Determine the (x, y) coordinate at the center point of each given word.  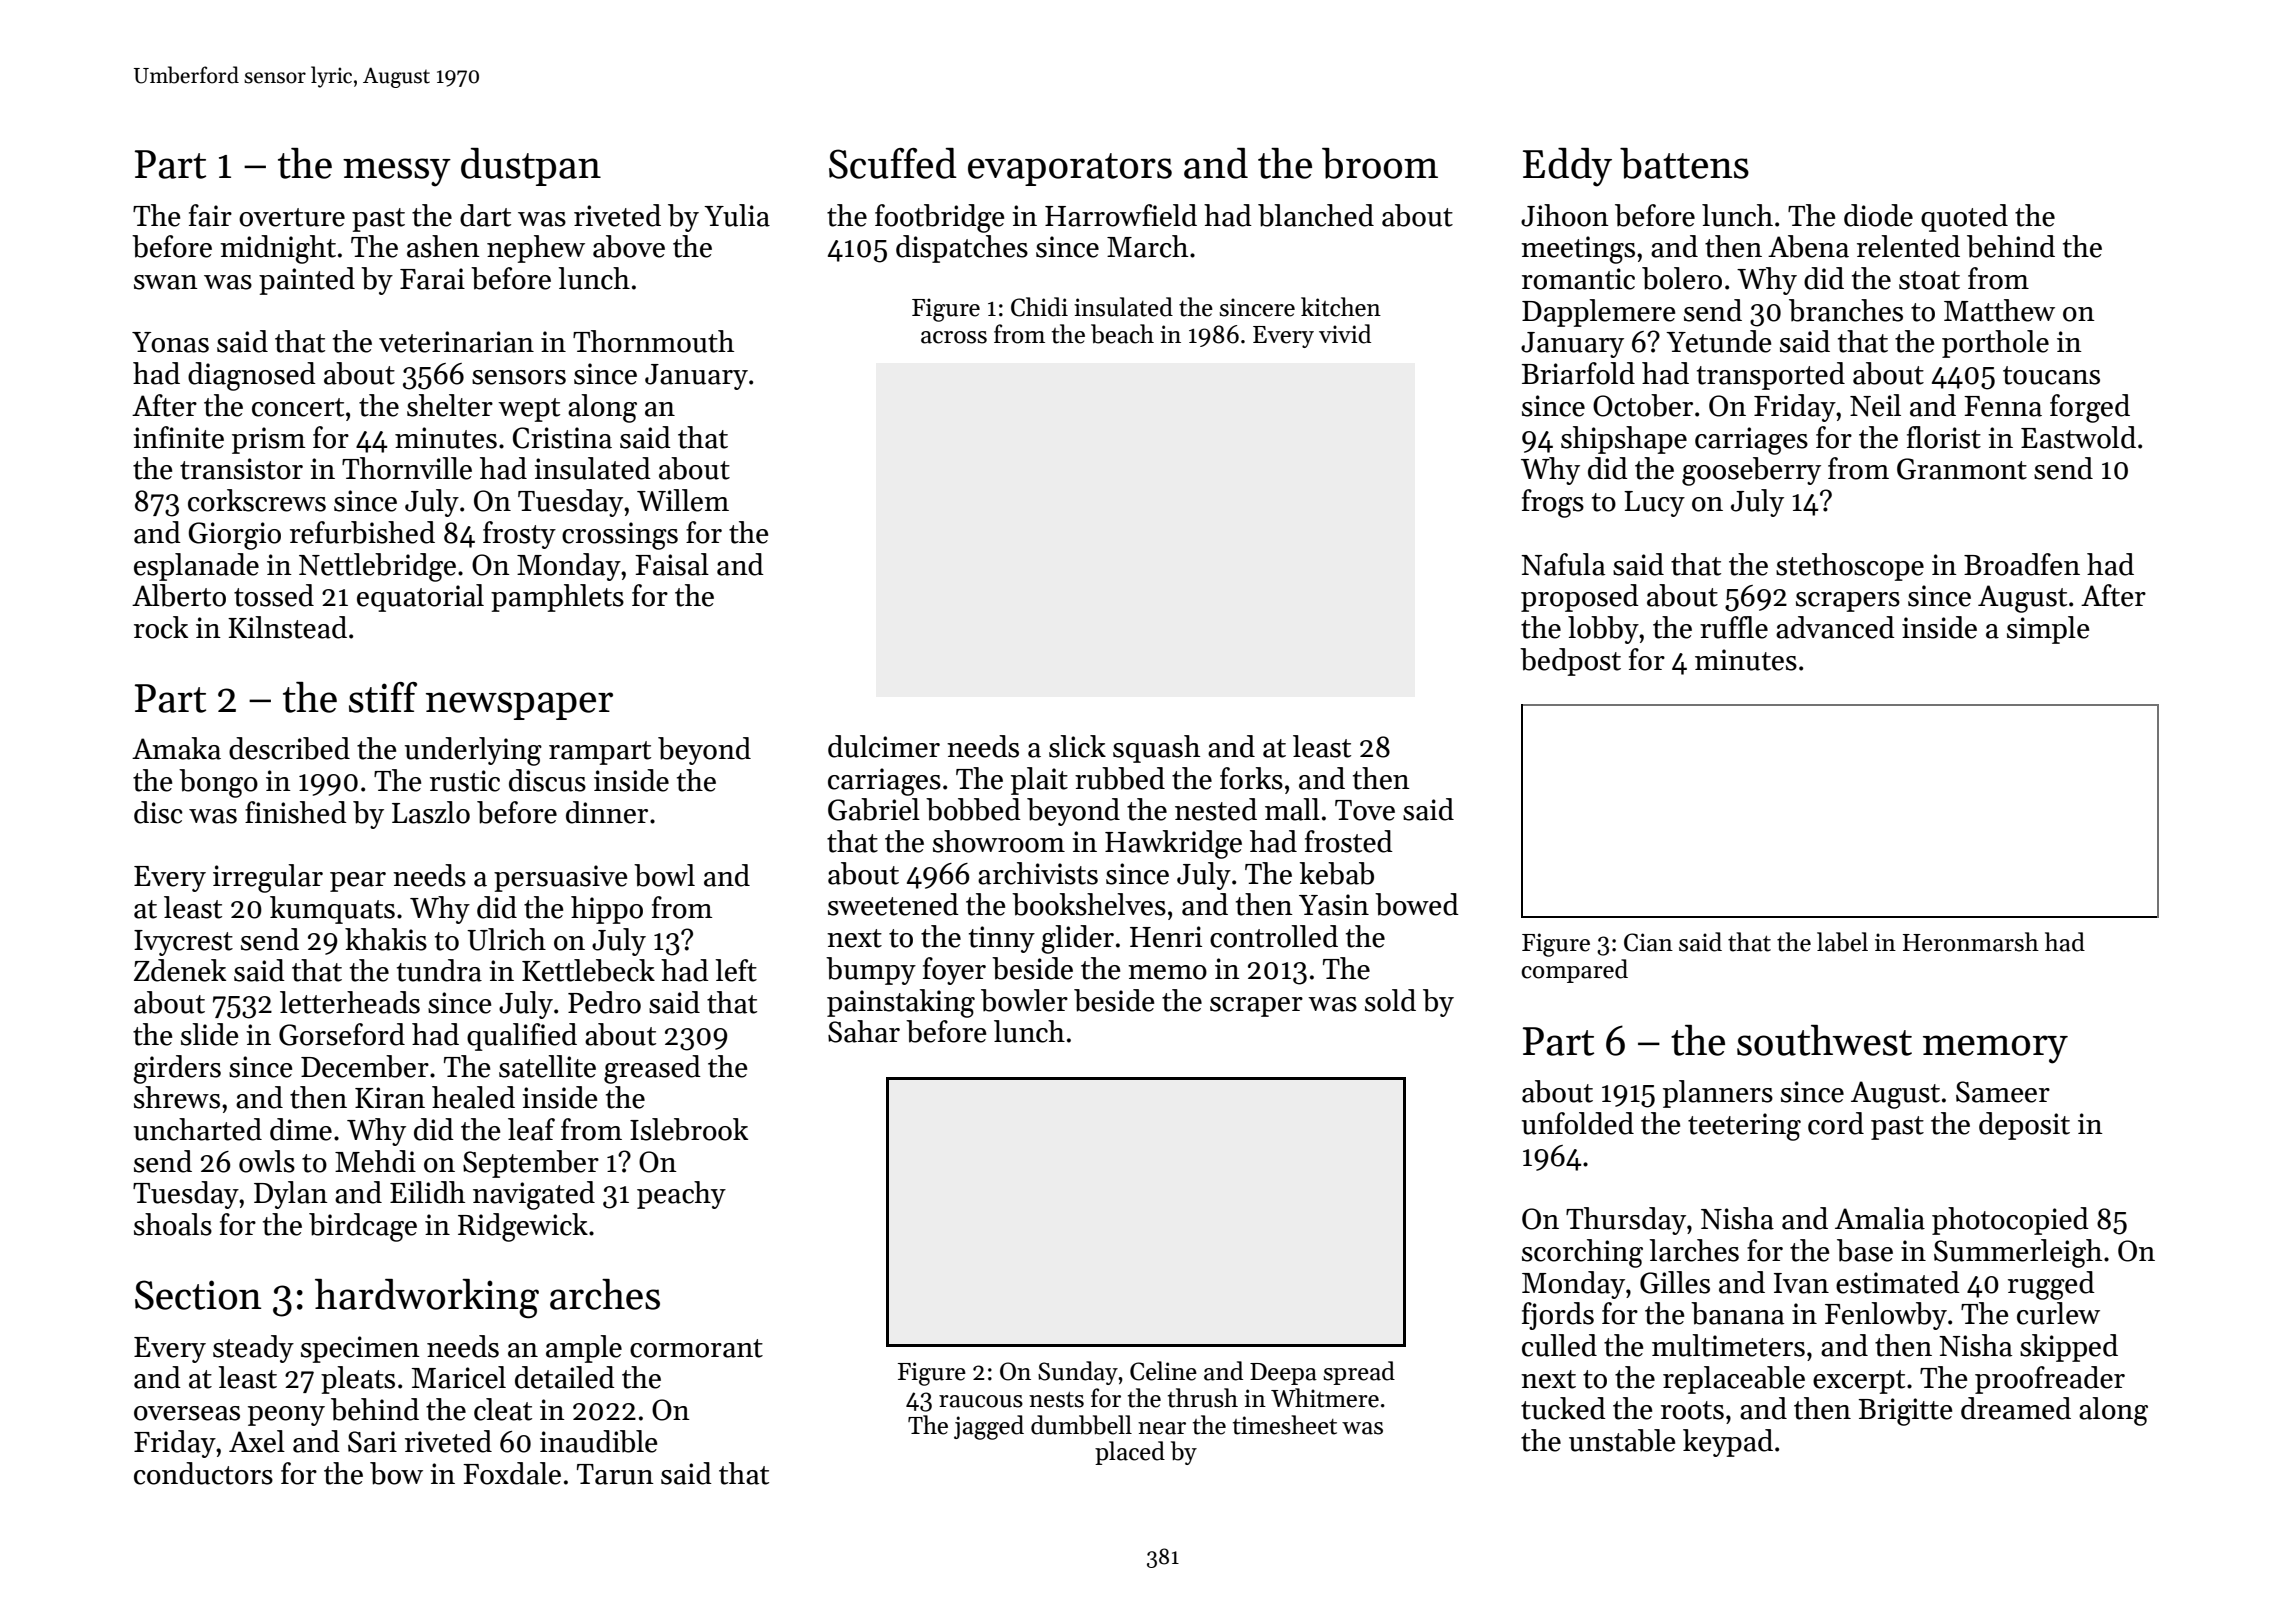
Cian (1648, 942)
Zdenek (180, 970)
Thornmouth (653, 341)
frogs (1553, 503)
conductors (203, 1473)
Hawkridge (1173, 844)
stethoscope (1850, 567)
